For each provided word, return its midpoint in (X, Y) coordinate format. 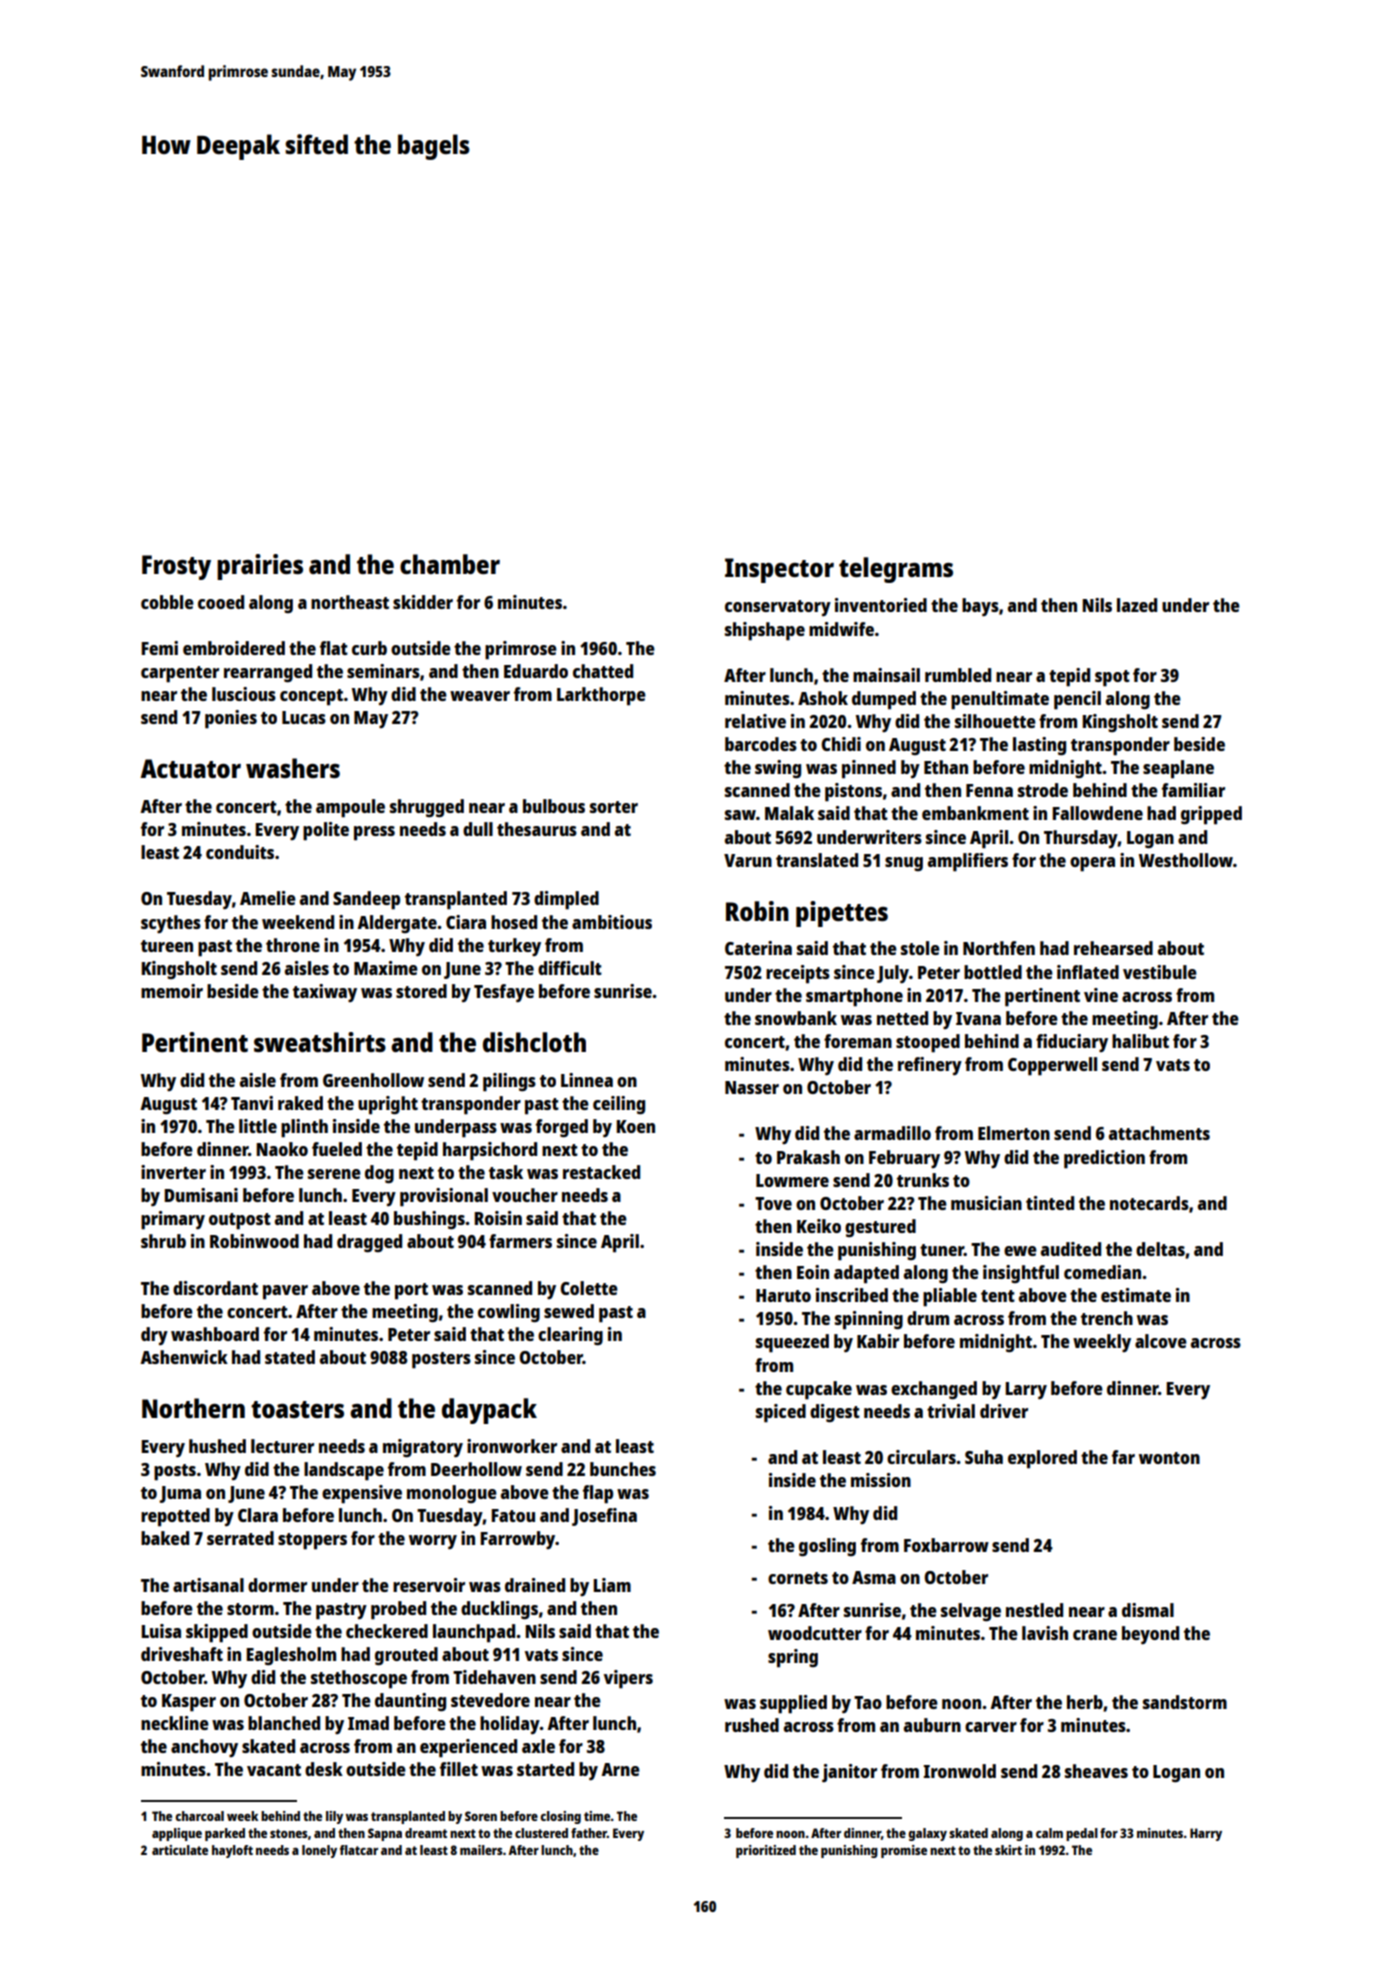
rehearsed (1113, 948)
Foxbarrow (946, 1545)
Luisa (161, 1631)
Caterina (758, 948)
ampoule (350, 808)
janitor (849, 1773)
